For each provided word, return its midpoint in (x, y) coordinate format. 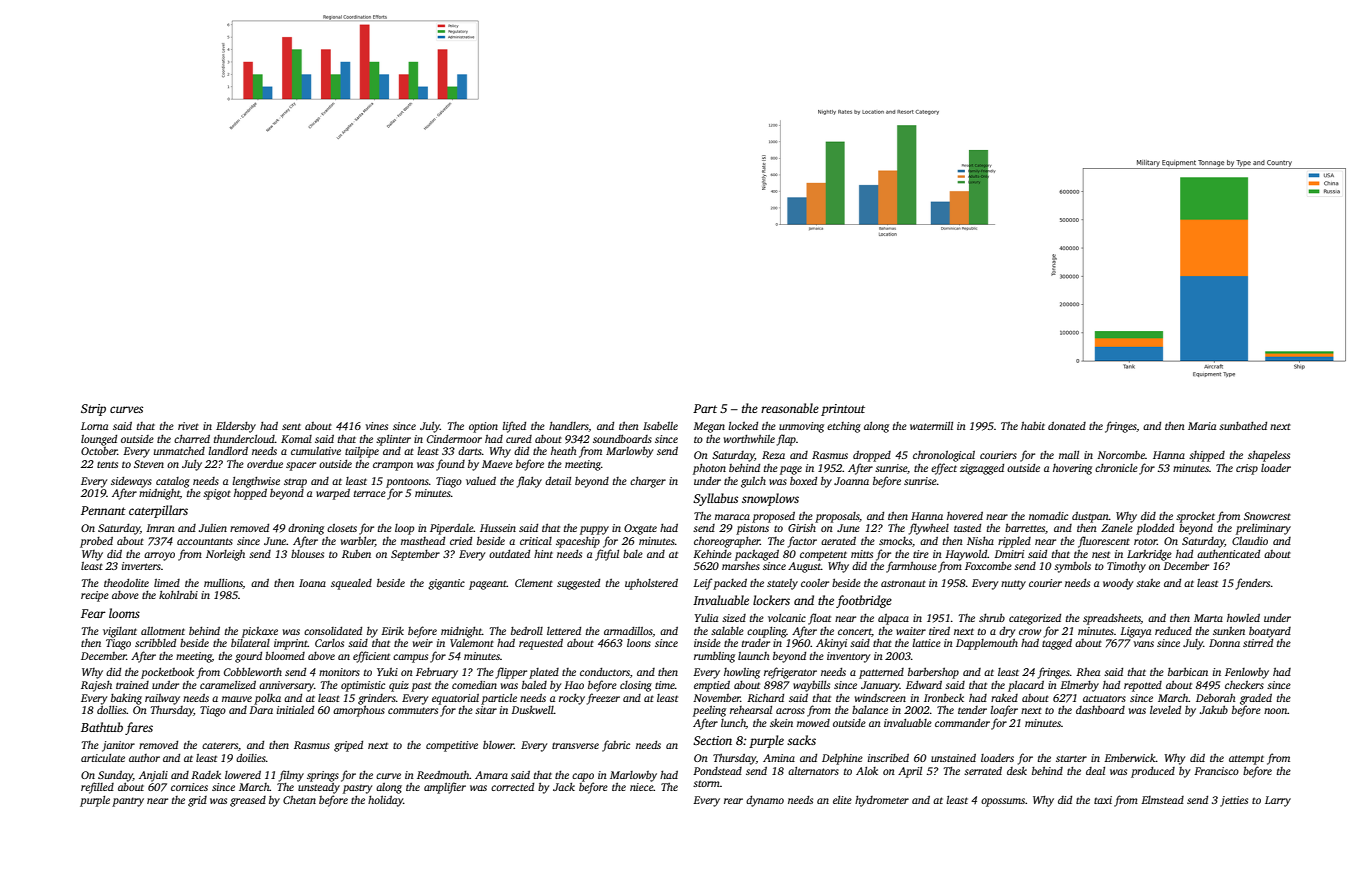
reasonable (790, 408)
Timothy (1126, 567)
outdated (509, 553)
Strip (93, 410)
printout (843, 410)
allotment (163, 631)
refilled (97, 788)
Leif (702, 584)
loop (405, 529)
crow (1030, 632)
